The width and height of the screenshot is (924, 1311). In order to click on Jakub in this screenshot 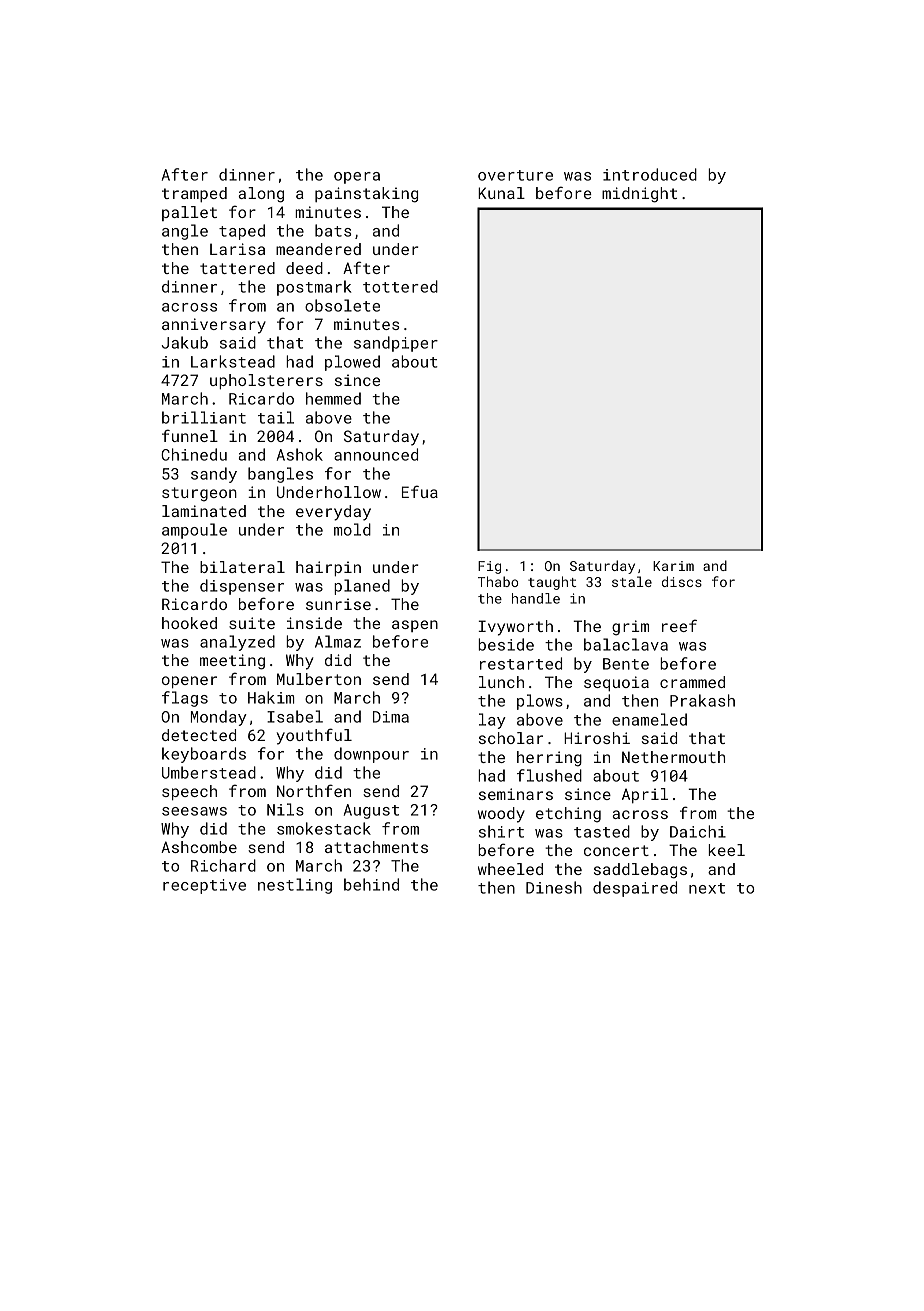, I will do `click(185, 342)`.
